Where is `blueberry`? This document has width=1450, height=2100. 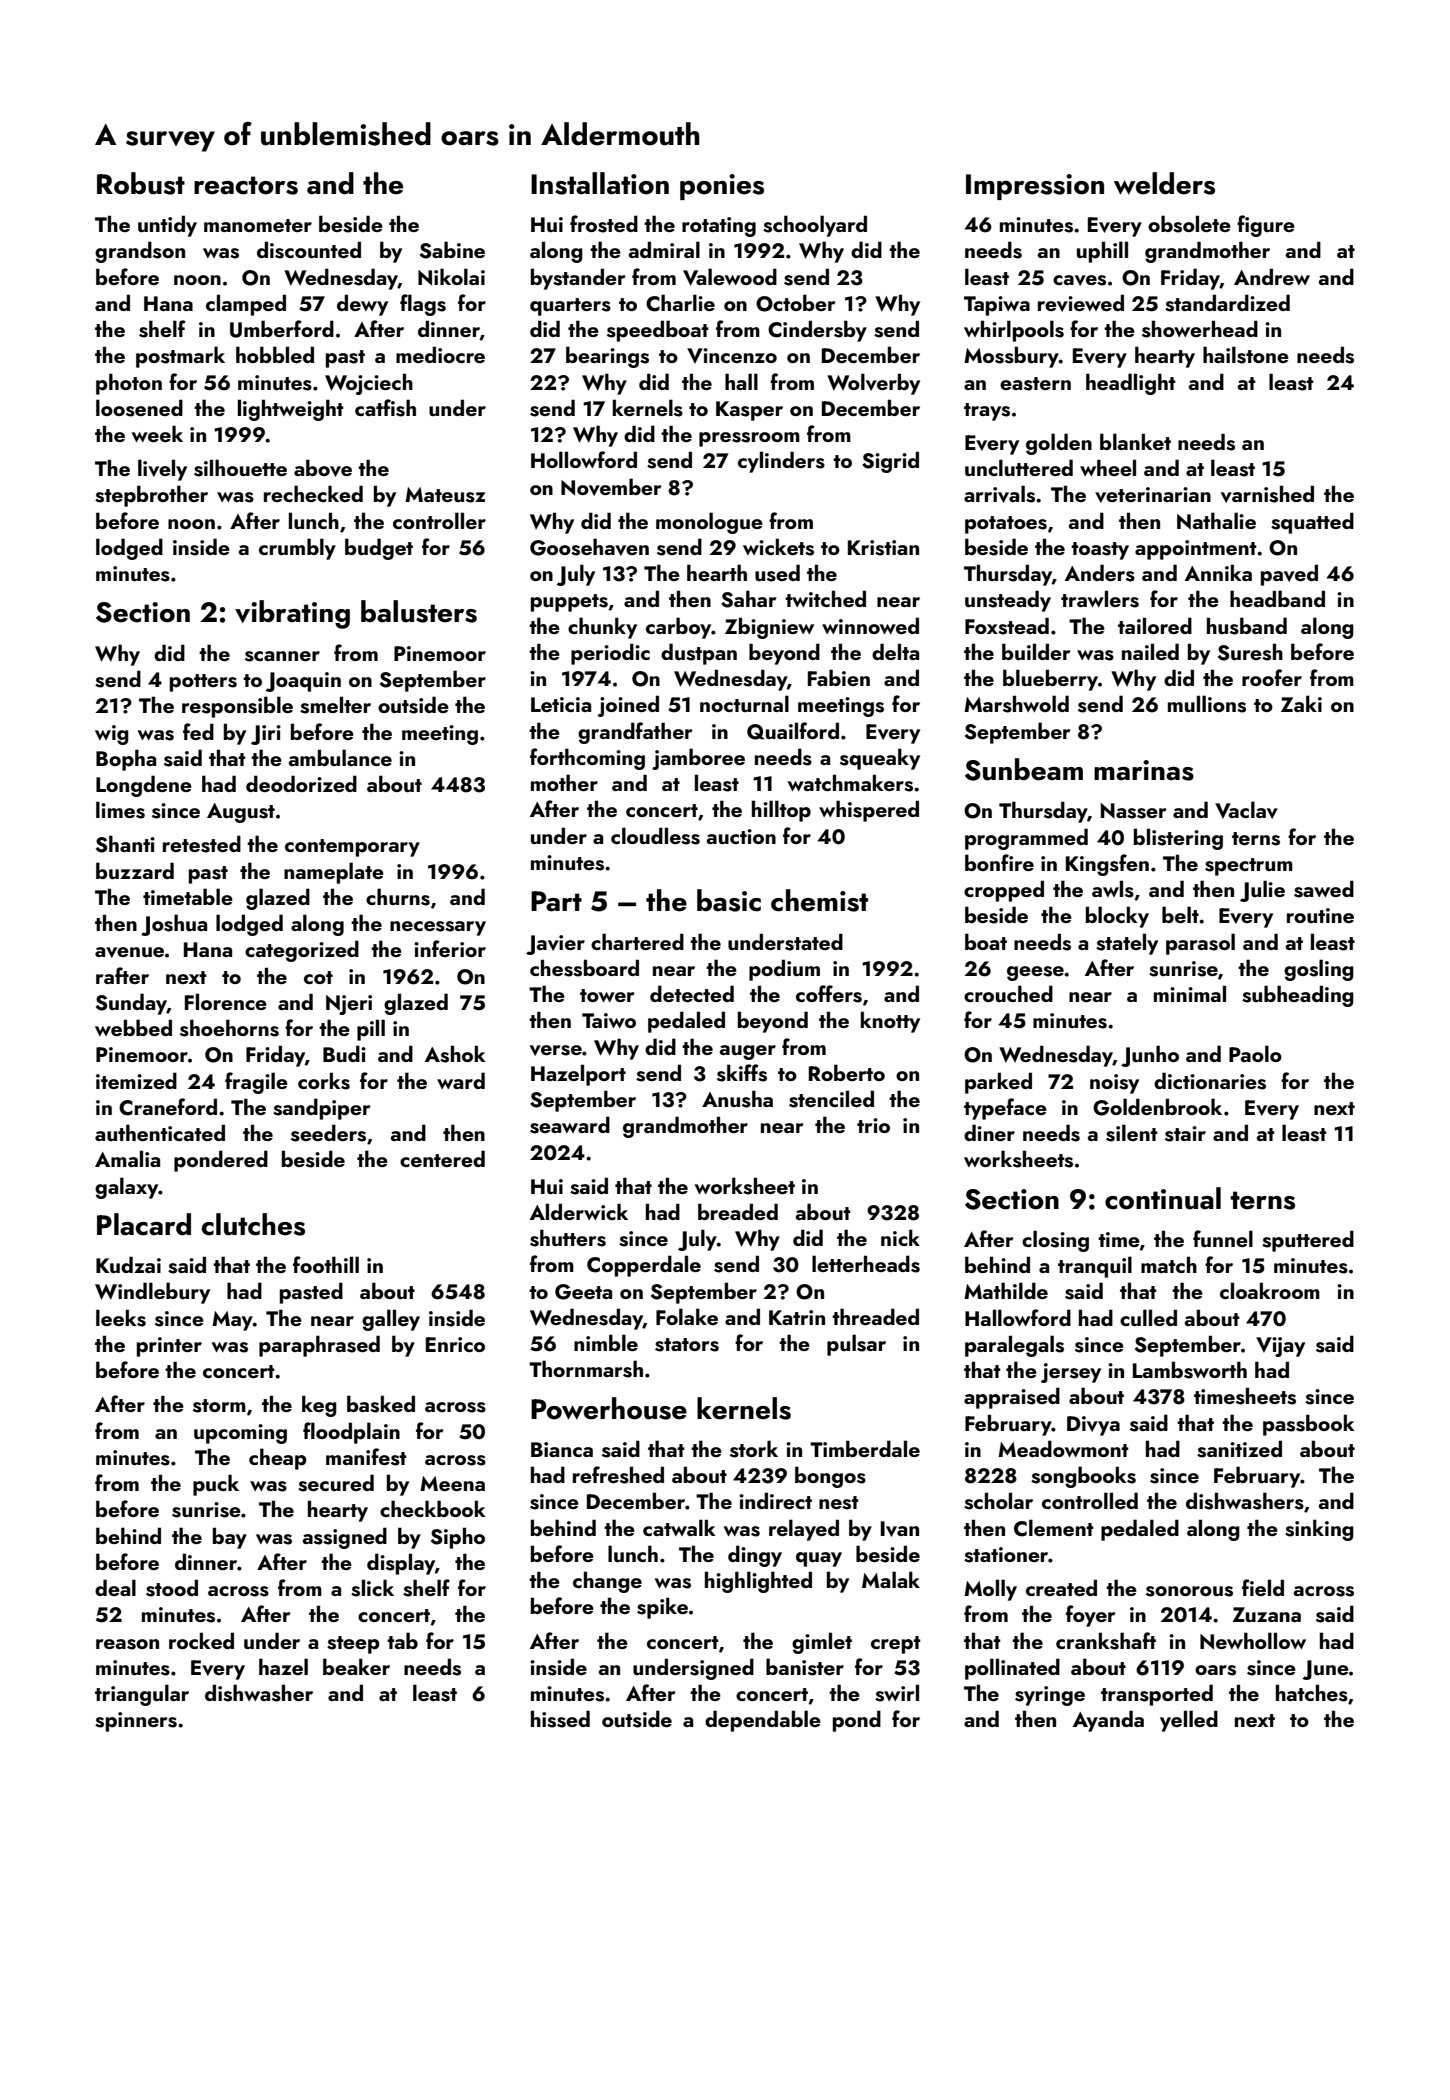 blueberry is located at coordinates (1050, 680).
